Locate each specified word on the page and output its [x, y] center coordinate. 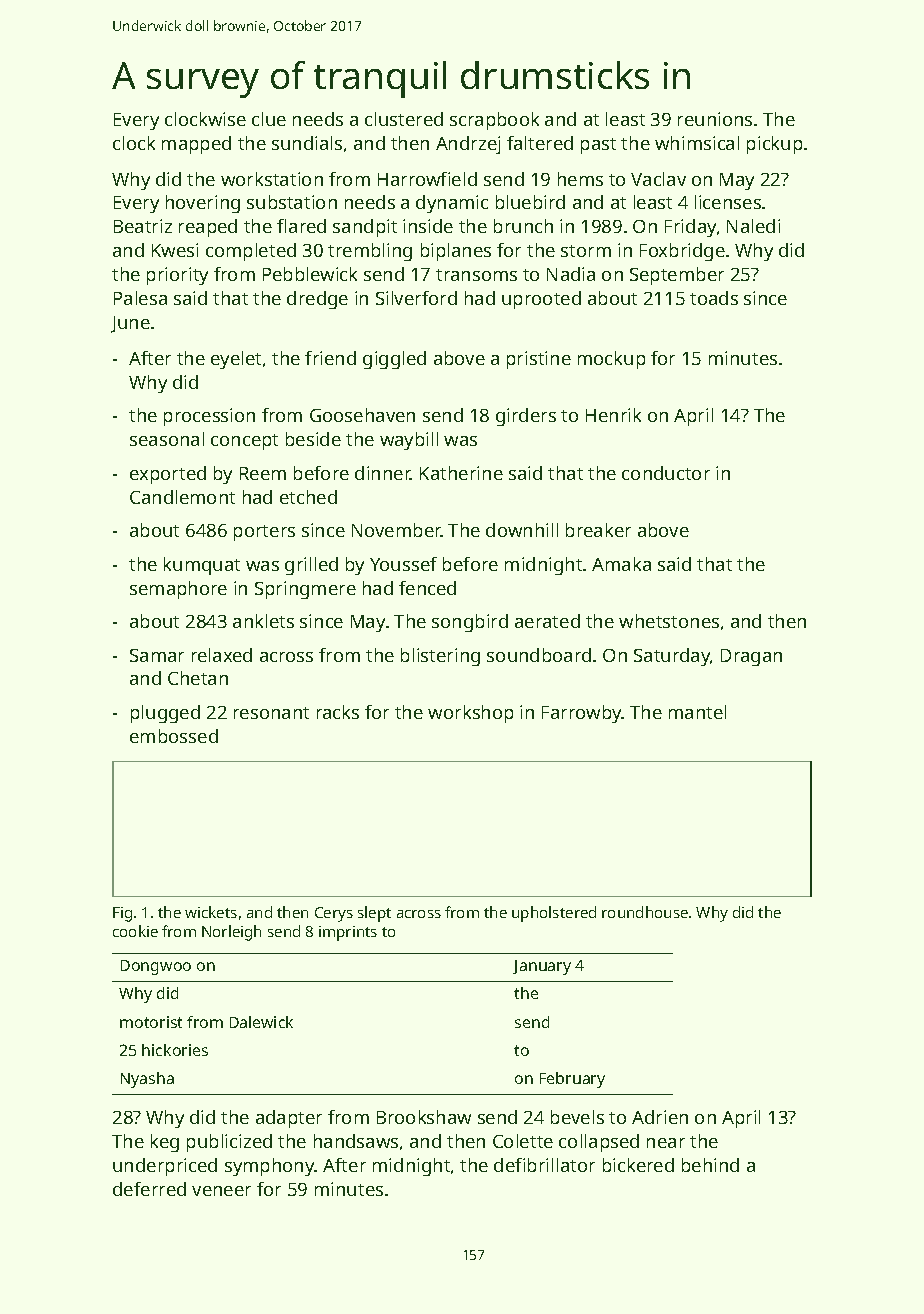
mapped [196, 145]
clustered [404, 119]
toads [714, 298]
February [572, 1080]
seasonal [167, 439]
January [542, 967]
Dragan [751, 657]
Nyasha [147, 1080]
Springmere [305, 590]
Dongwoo [156, 967]
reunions [715, 119]
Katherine [461, 473]
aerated [547, 621]
